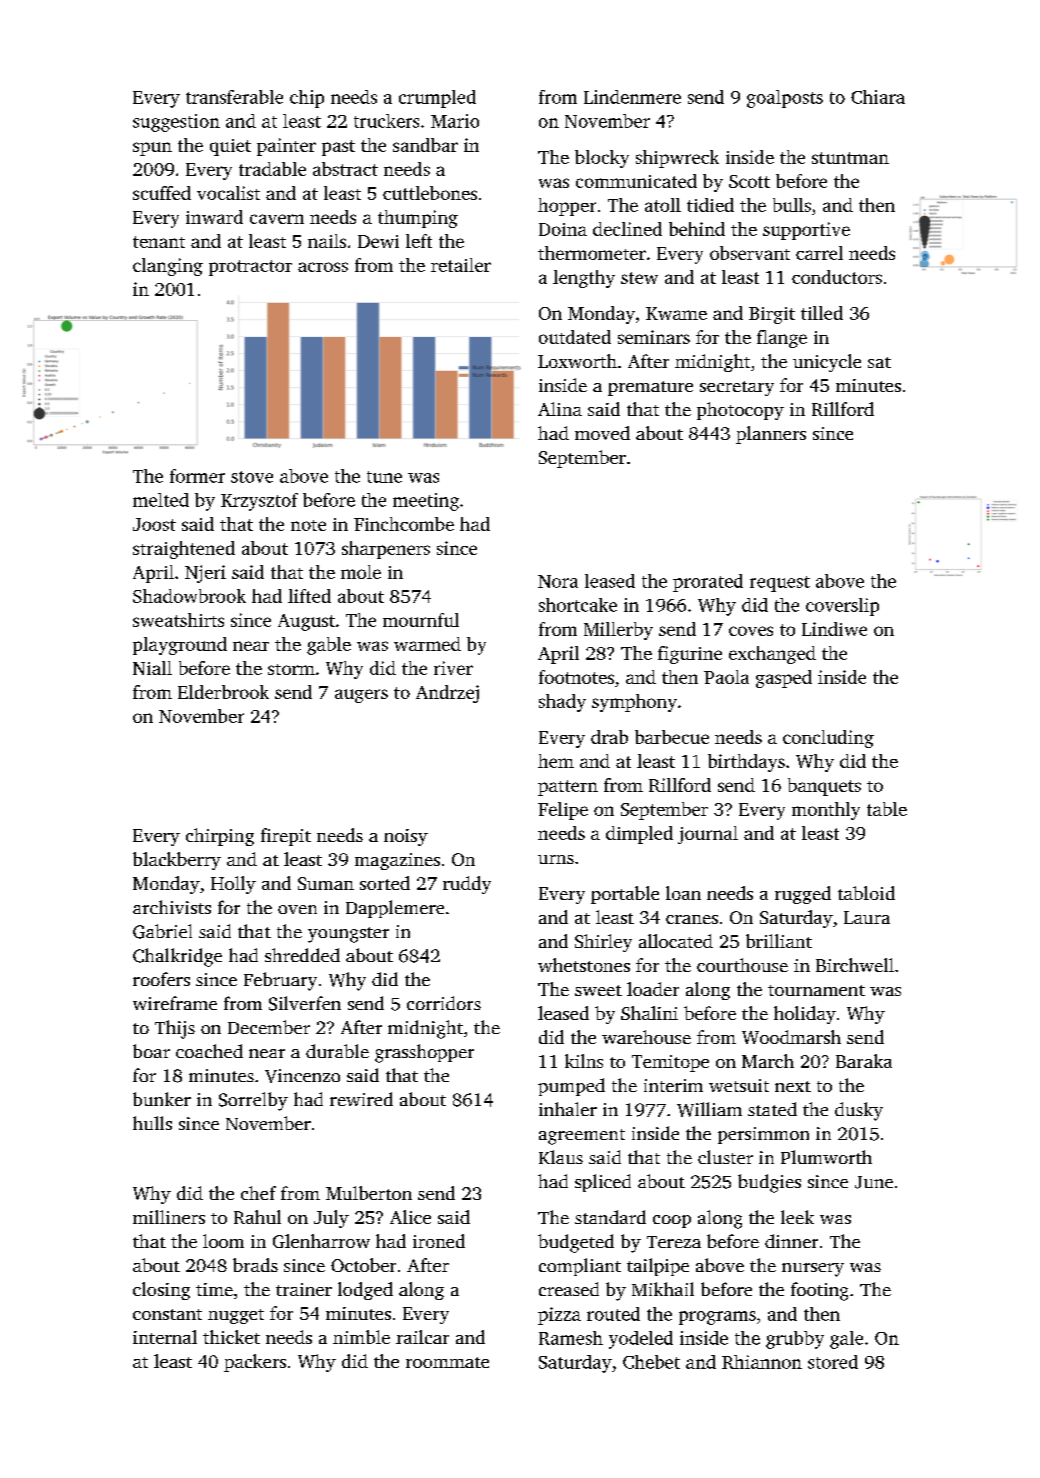 The width and height of the document is (1040, 1478). I want to click on augers, so click(361, 696).
